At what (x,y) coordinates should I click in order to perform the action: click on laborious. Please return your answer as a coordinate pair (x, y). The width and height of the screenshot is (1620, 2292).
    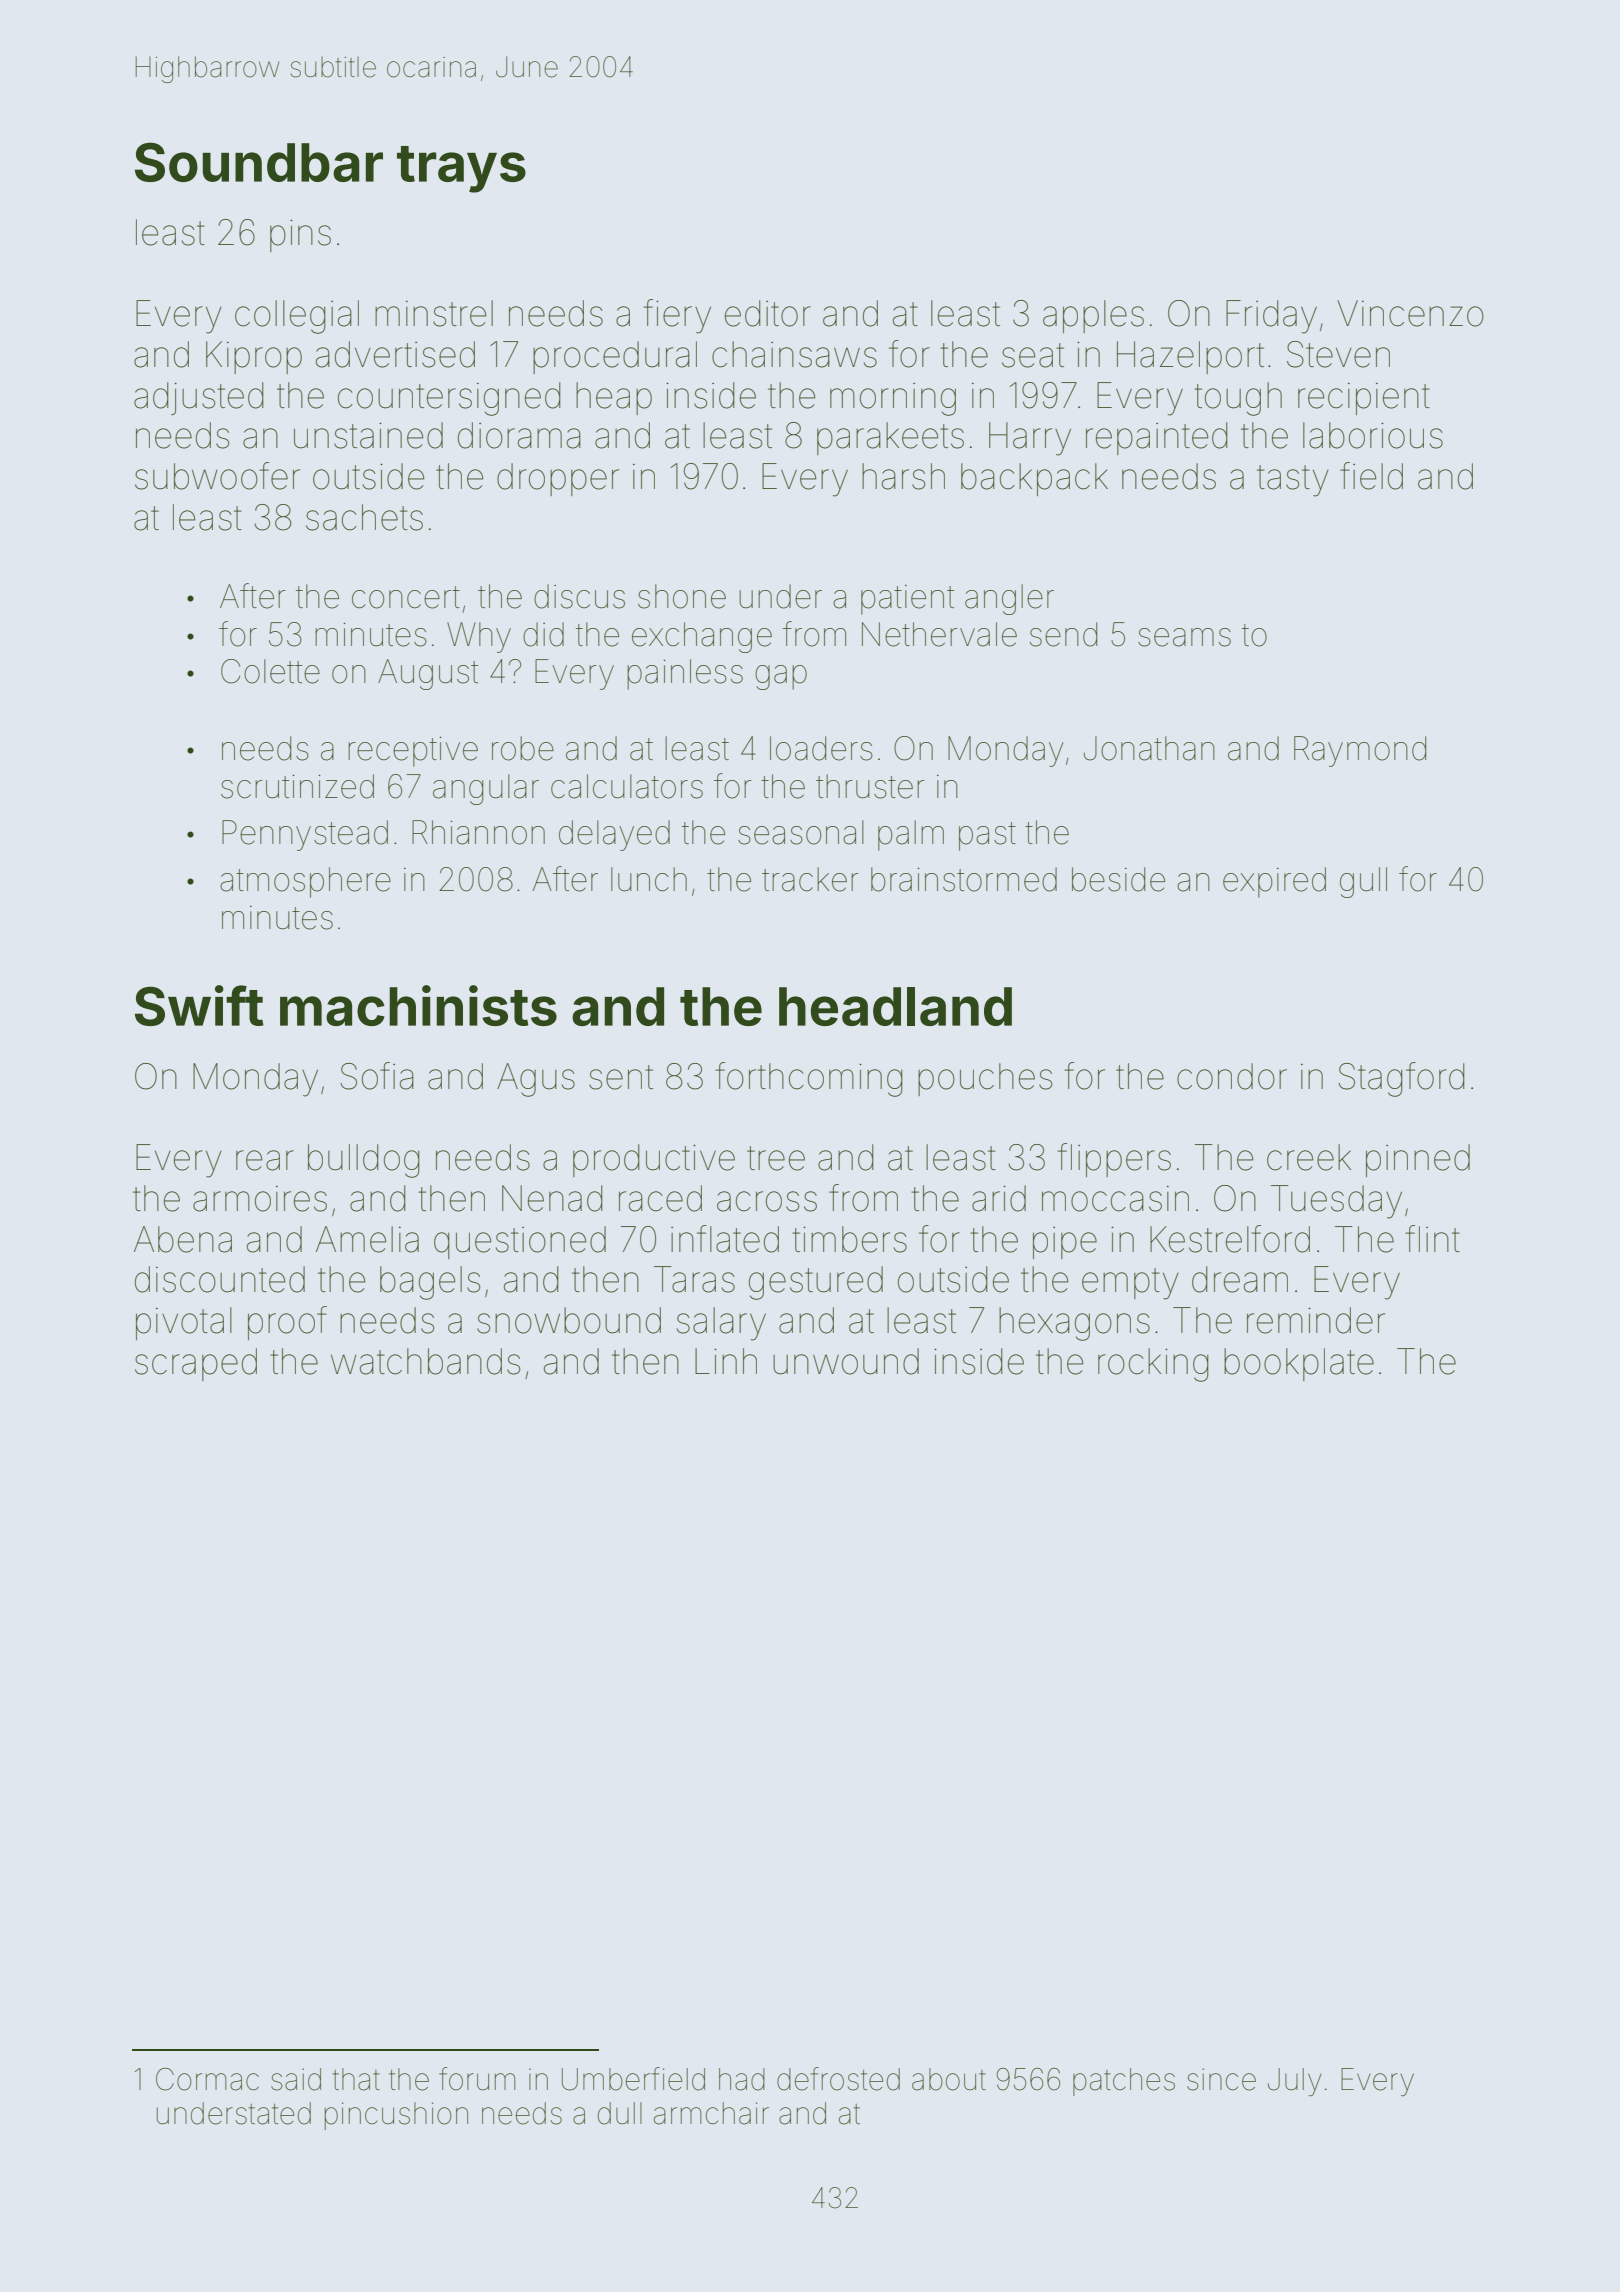
    Looking at the image, I should click on (1373, 435).
